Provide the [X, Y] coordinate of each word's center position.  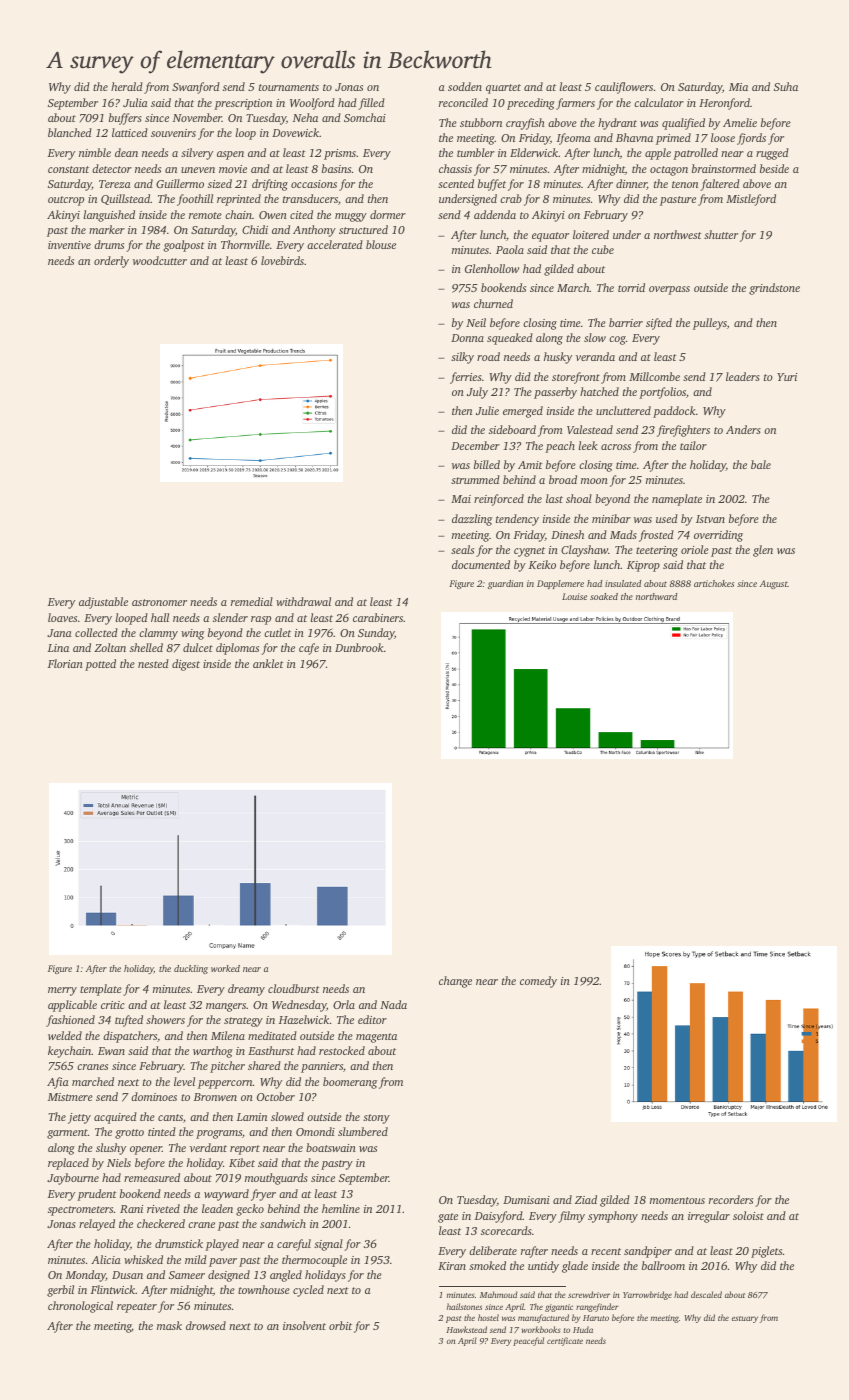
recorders [731, 1199]
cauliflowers [624, 88]
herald [127, 86]
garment [67, 1134]
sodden [465, 86]
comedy [538, 982]
